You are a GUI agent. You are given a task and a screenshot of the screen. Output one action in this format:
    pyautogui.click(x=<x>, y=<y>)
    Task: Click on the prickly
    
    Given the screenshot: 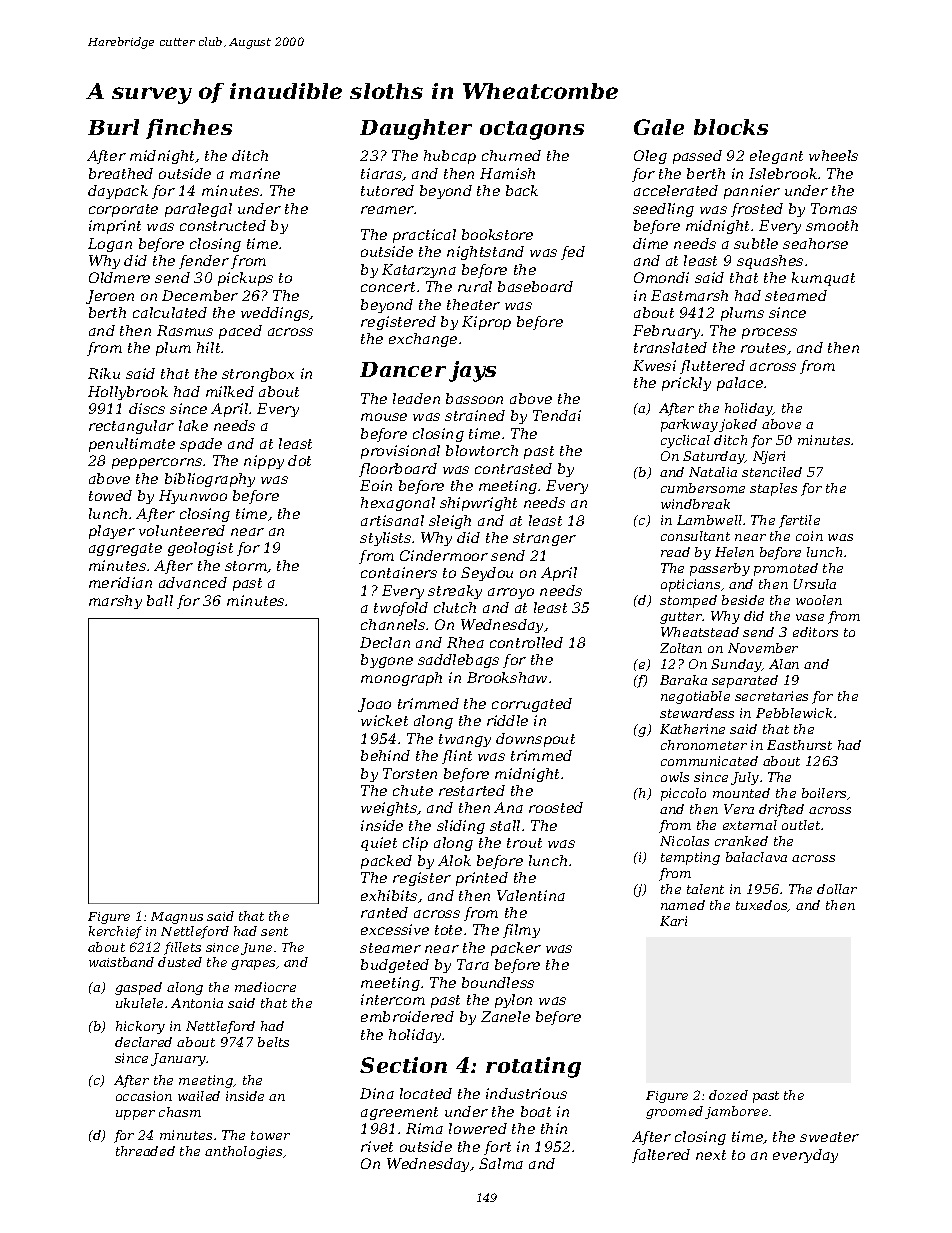 What is the action you would take?
    pyautogui.click(x=686, y=384)
